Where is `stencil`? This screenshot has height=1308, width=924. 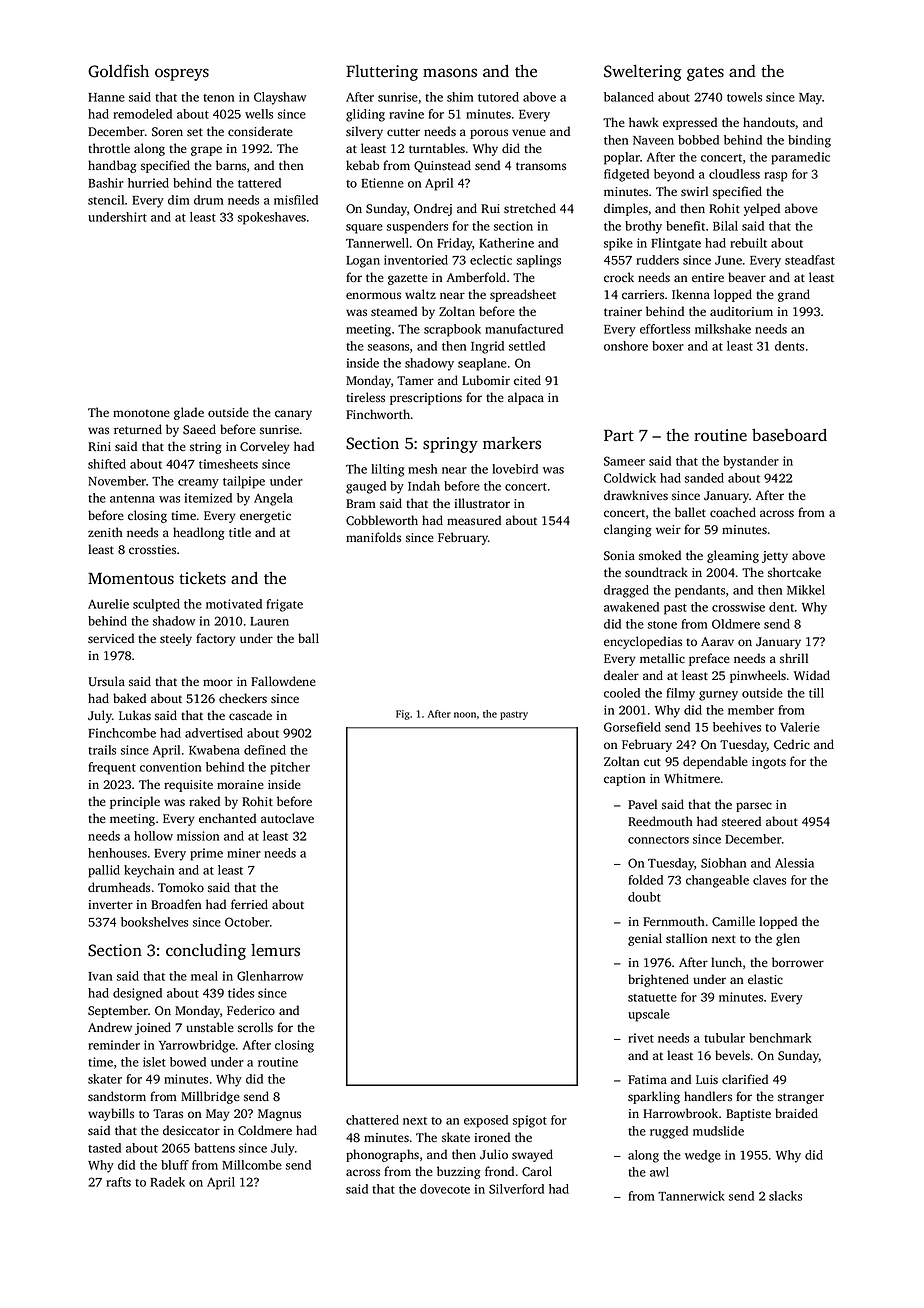
stencil is located at coordinates (106, 200).
